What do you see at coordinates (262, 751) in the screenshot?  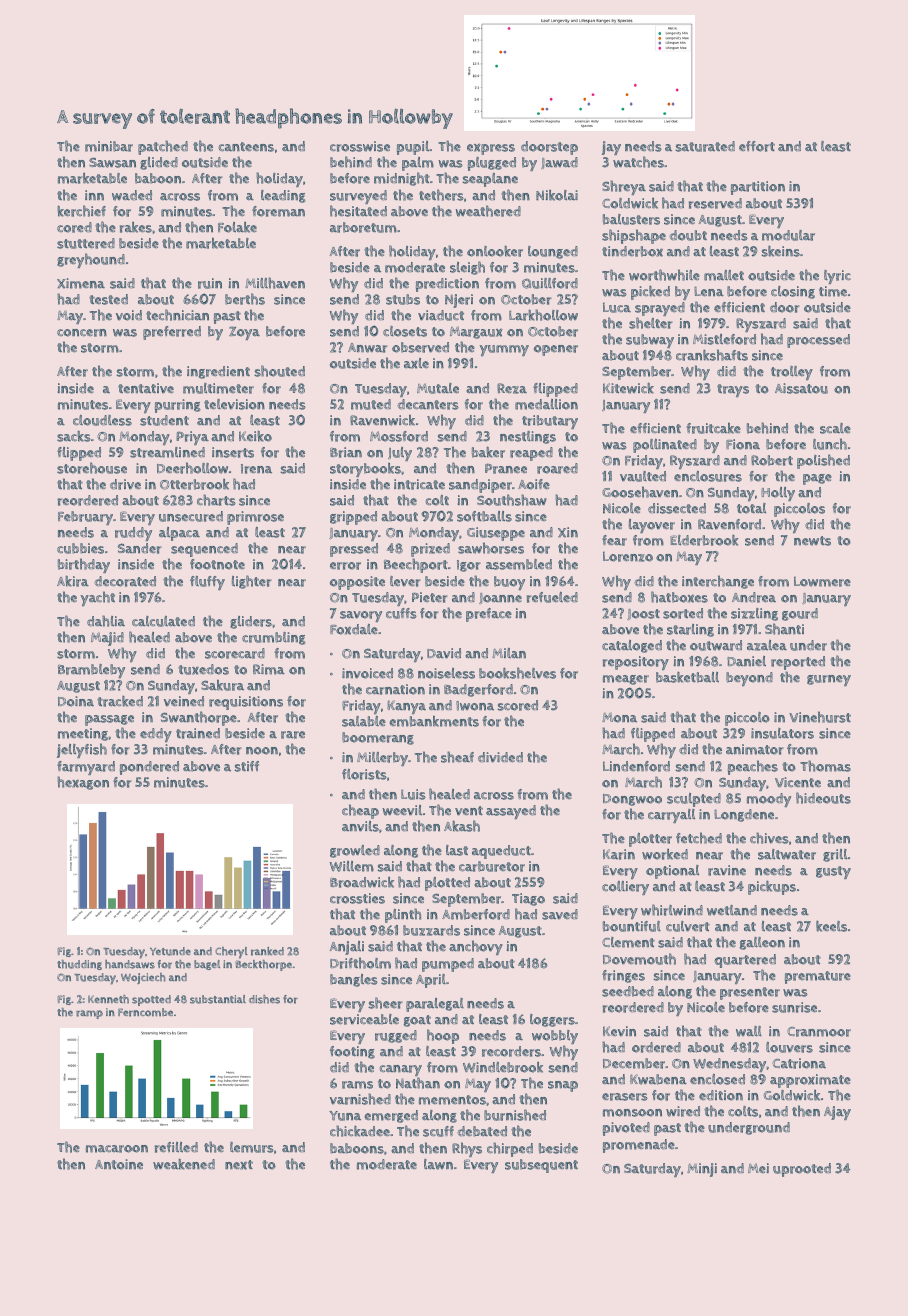 I see `noon` at bounding box center [262, 751].
